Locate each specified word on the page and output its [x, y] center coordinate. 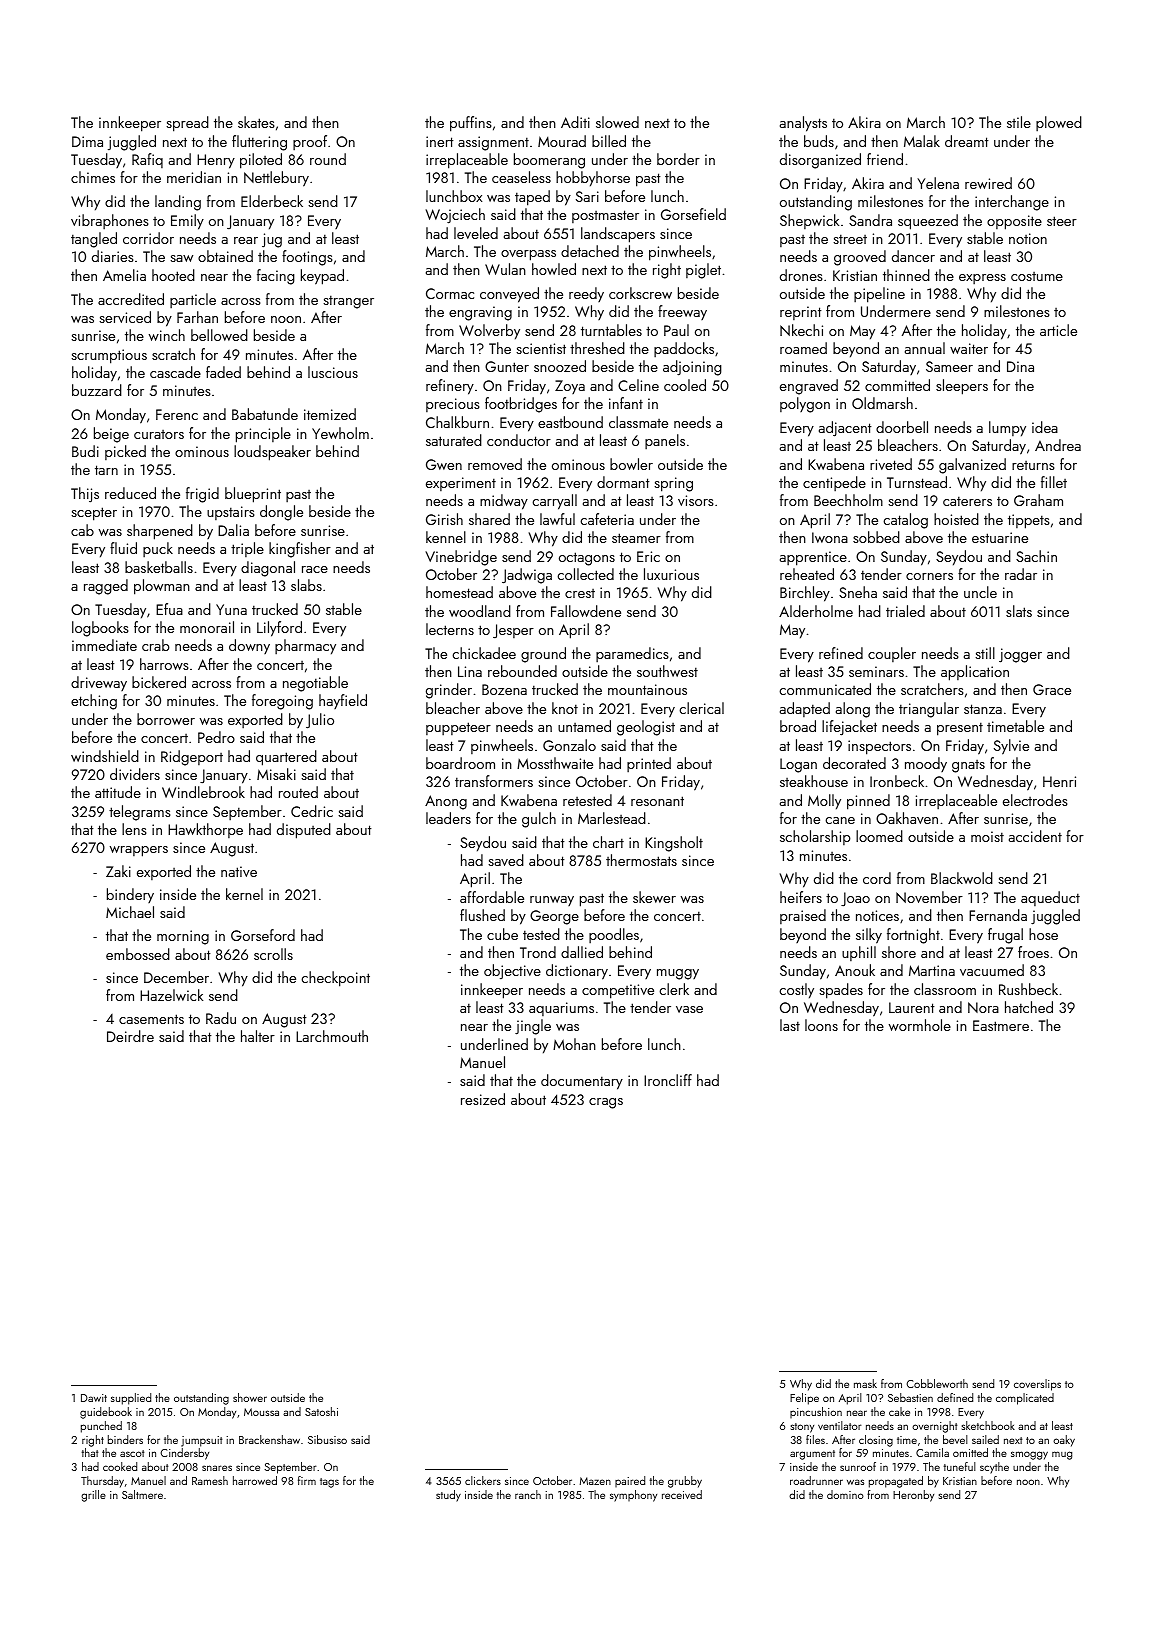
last [790, 1025]
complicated [1025, 1399]
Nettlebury [276, 179]
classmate [638, 422]
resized [483, 1099]
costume [1037, 276]
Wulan [505, 269]
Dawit [94, 1398]
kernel [244, 894]
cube [502, 934]
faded [223, 372]
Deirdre [130, 1036]
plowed [1059, 123]
